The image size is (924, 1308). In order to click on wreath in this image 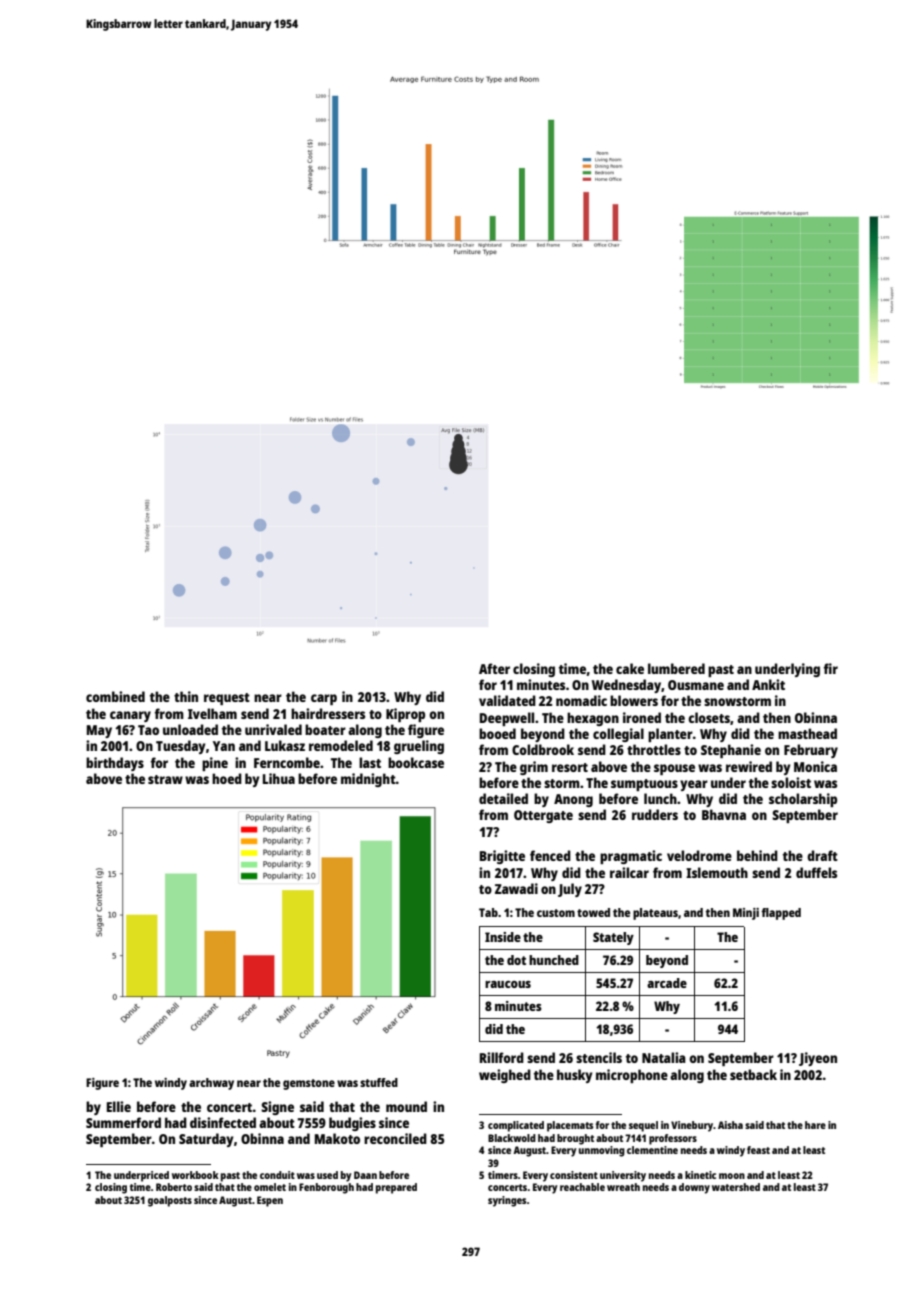, I will do `click(623, 1187)`.
